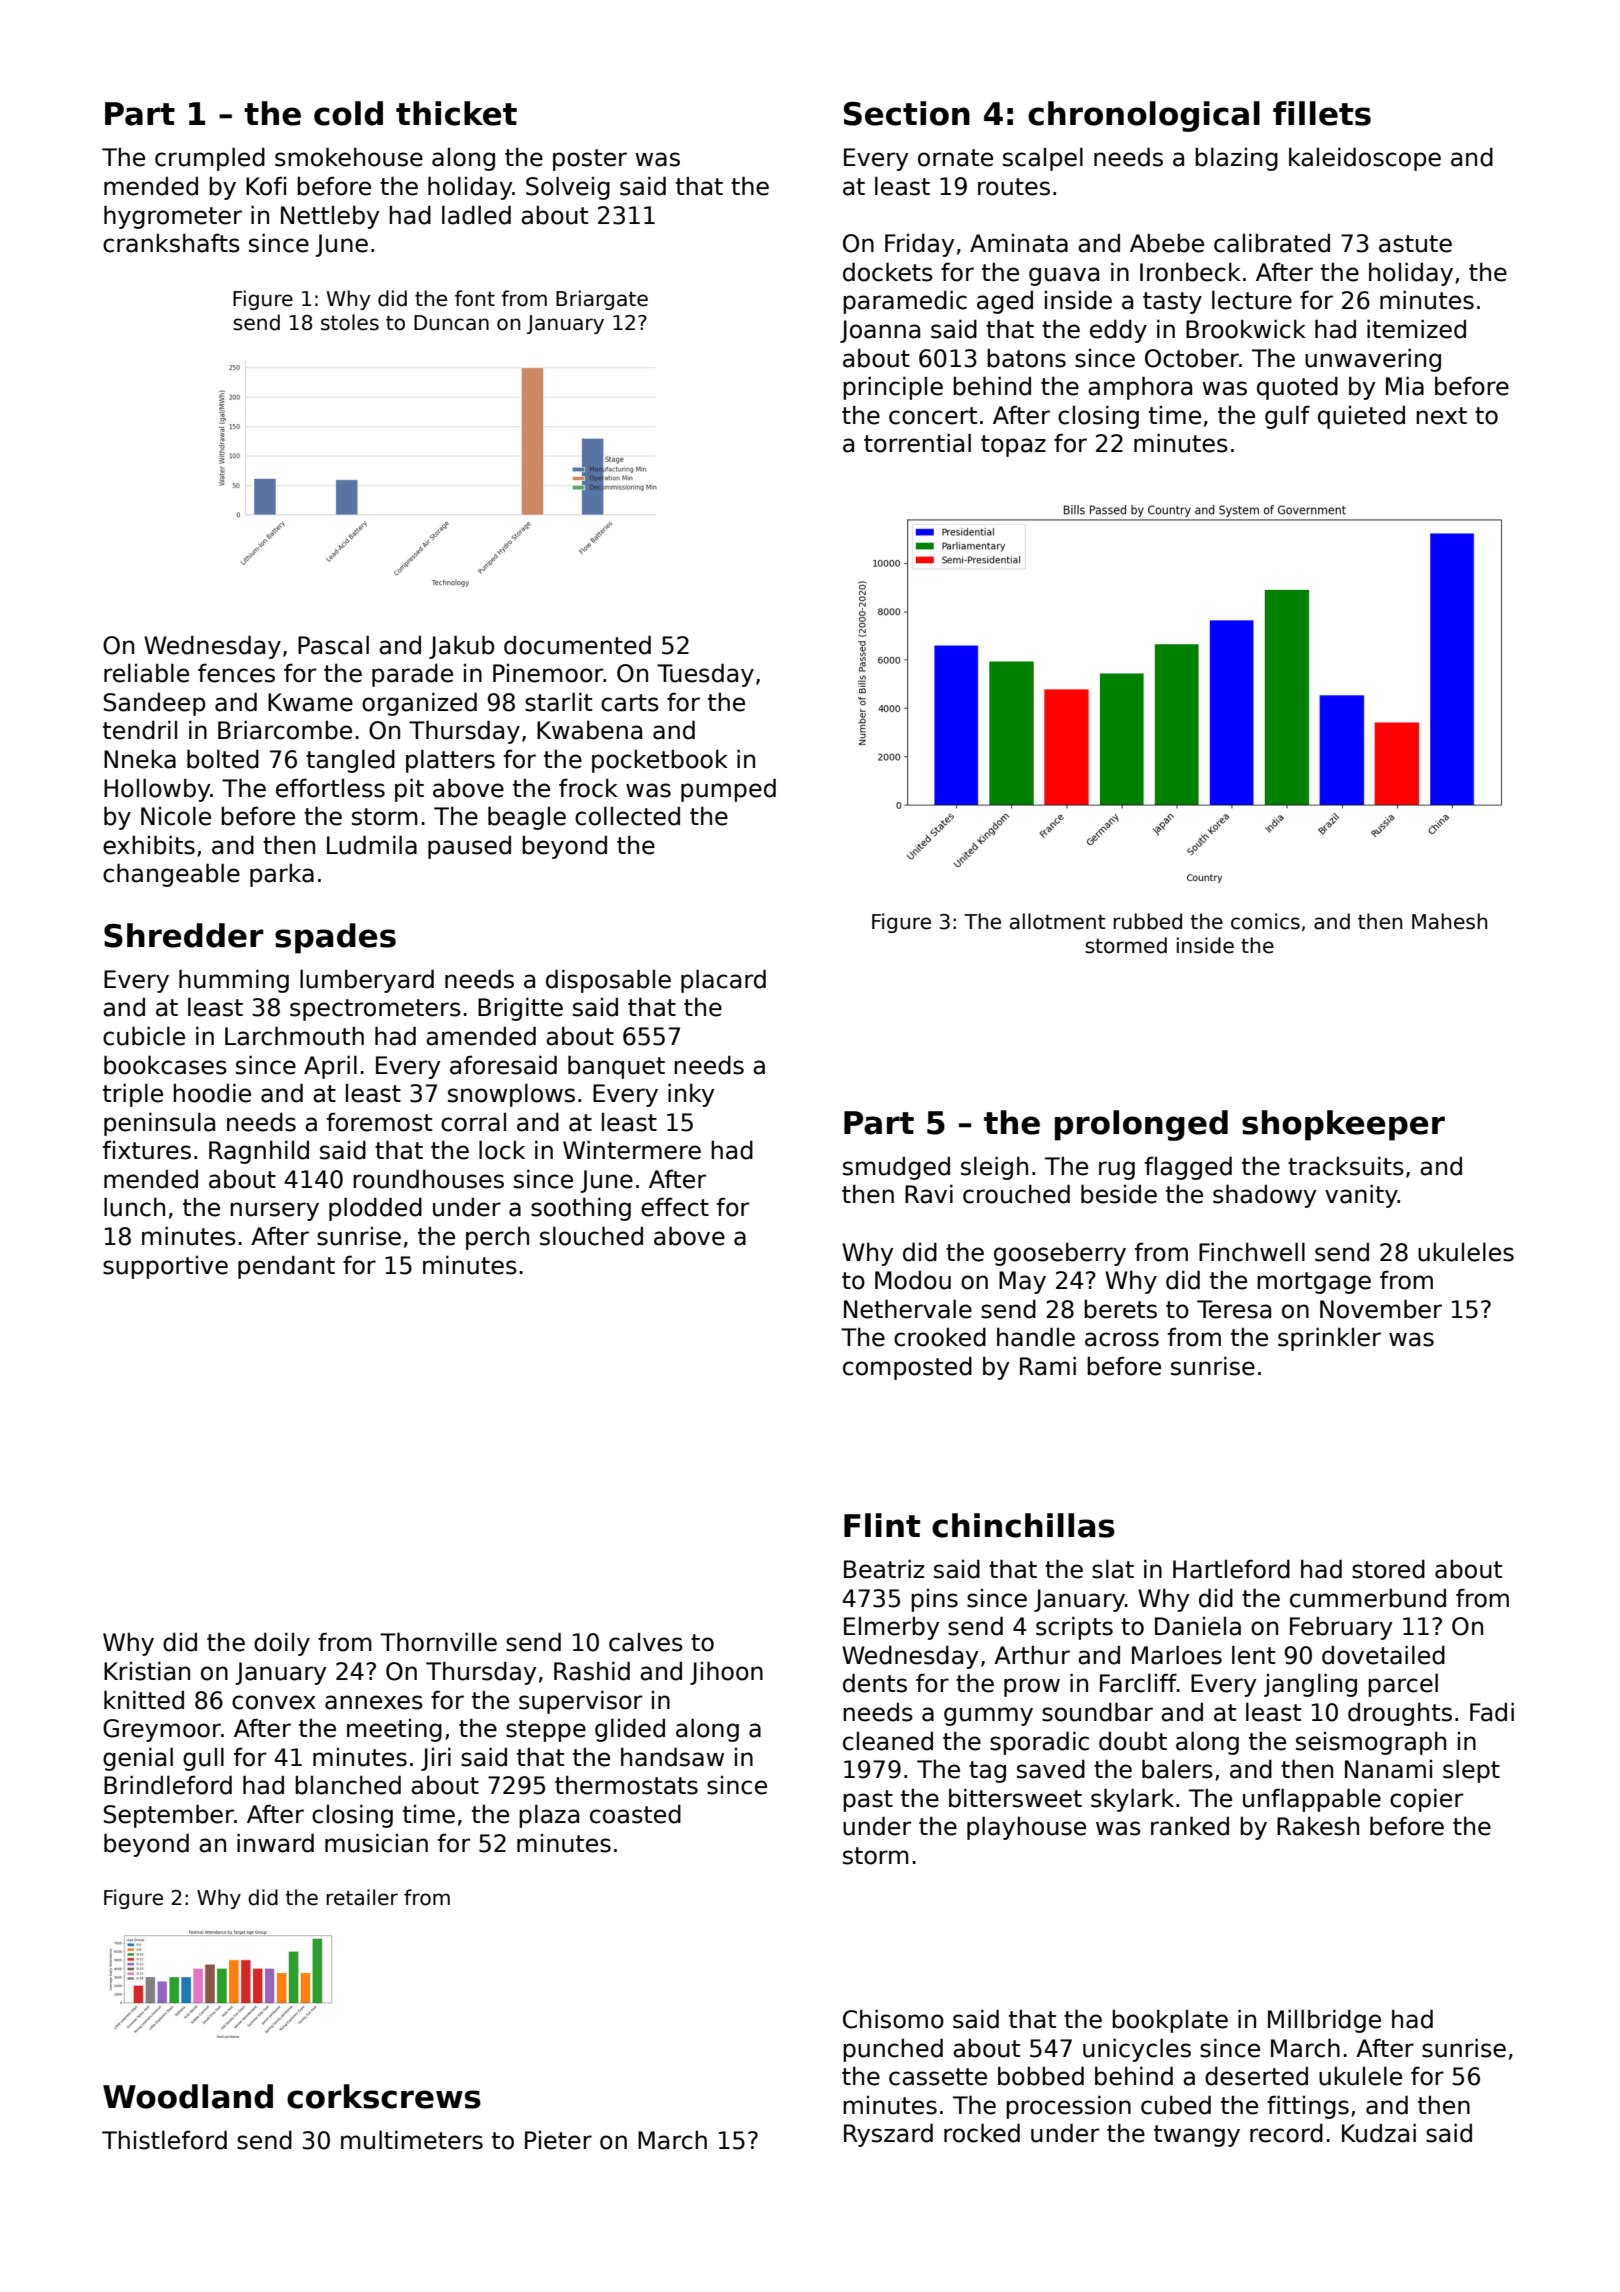 This page has height=2292, width=1620. What do you see at coordinates (1441, 416) in the page?
I see `next` at bounding box center [1441, 416].
